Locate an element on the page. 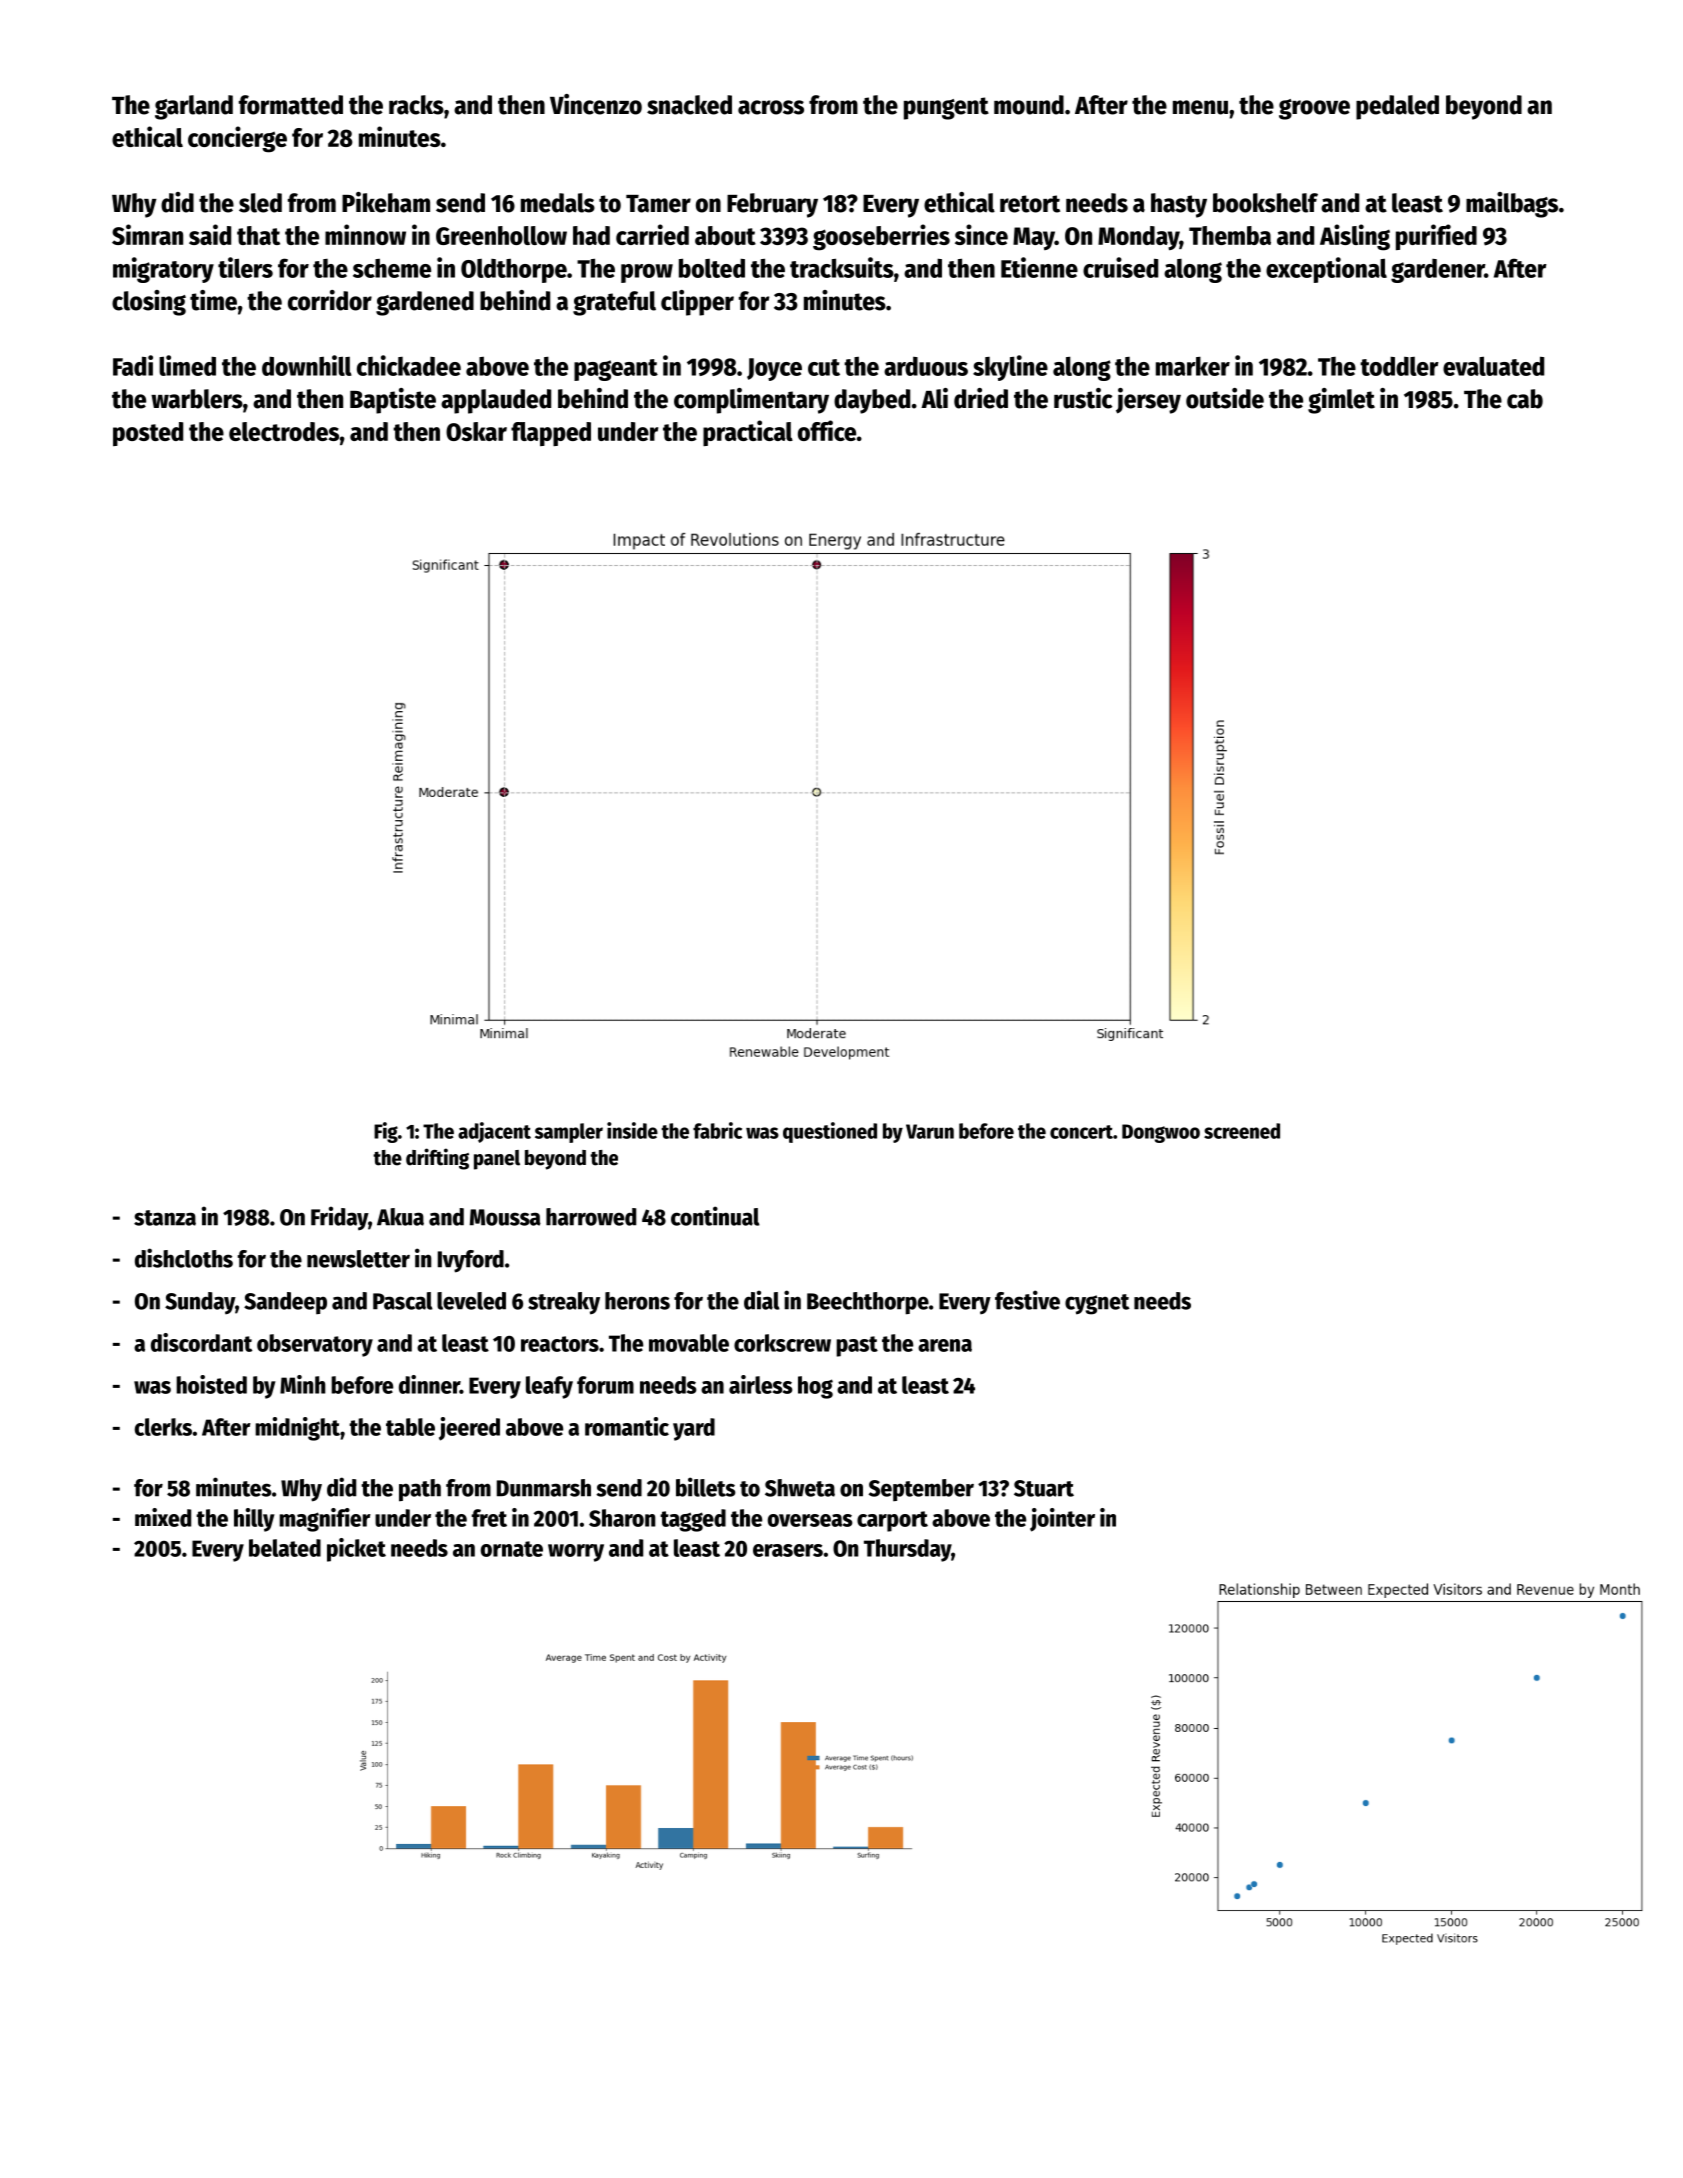 Image resolution: width=1683 pixels, height=2178 pixels. mixed is located at coordinates (163, 1517).
